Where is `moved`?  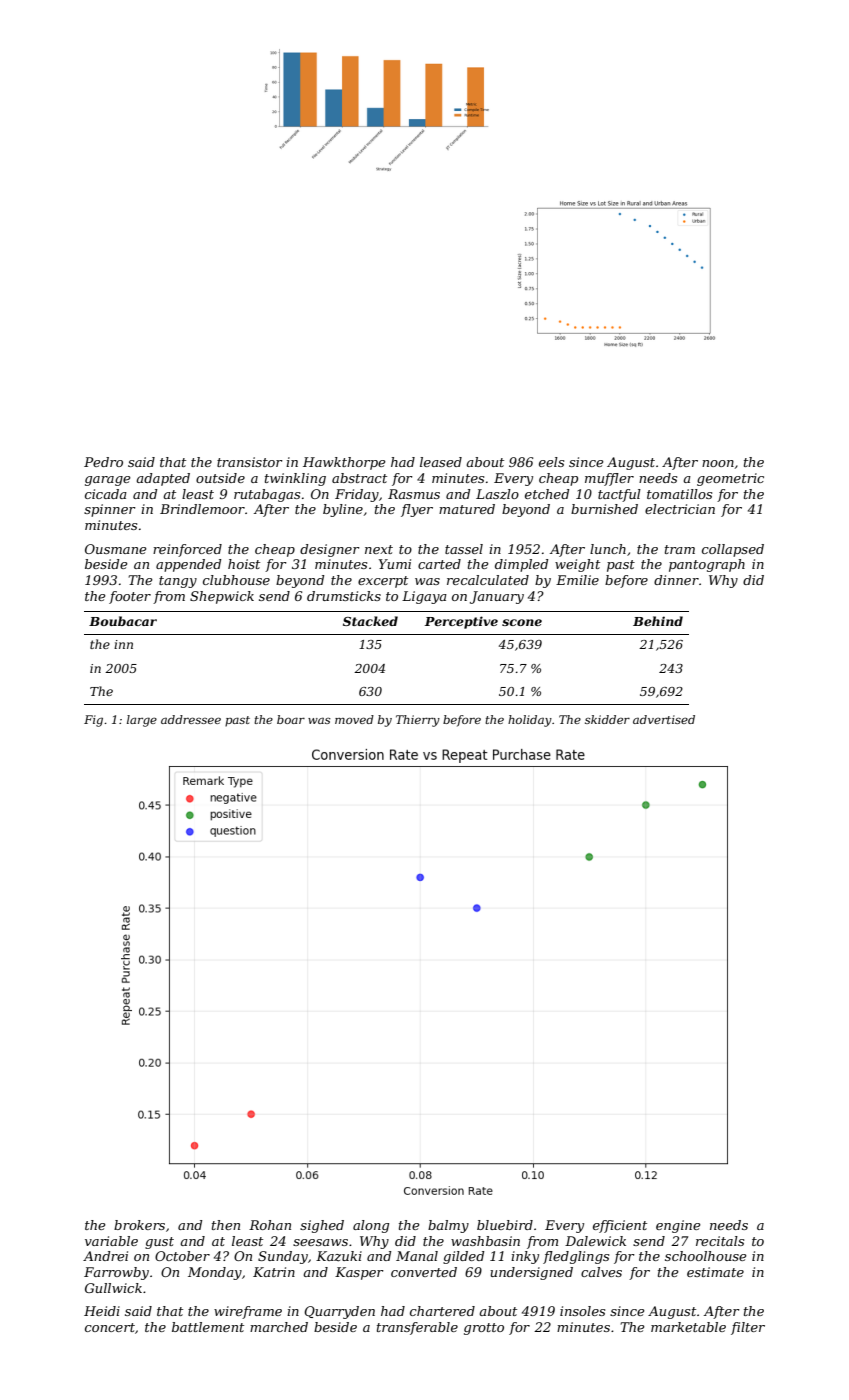 moved is located at coordinates (354, 719).
